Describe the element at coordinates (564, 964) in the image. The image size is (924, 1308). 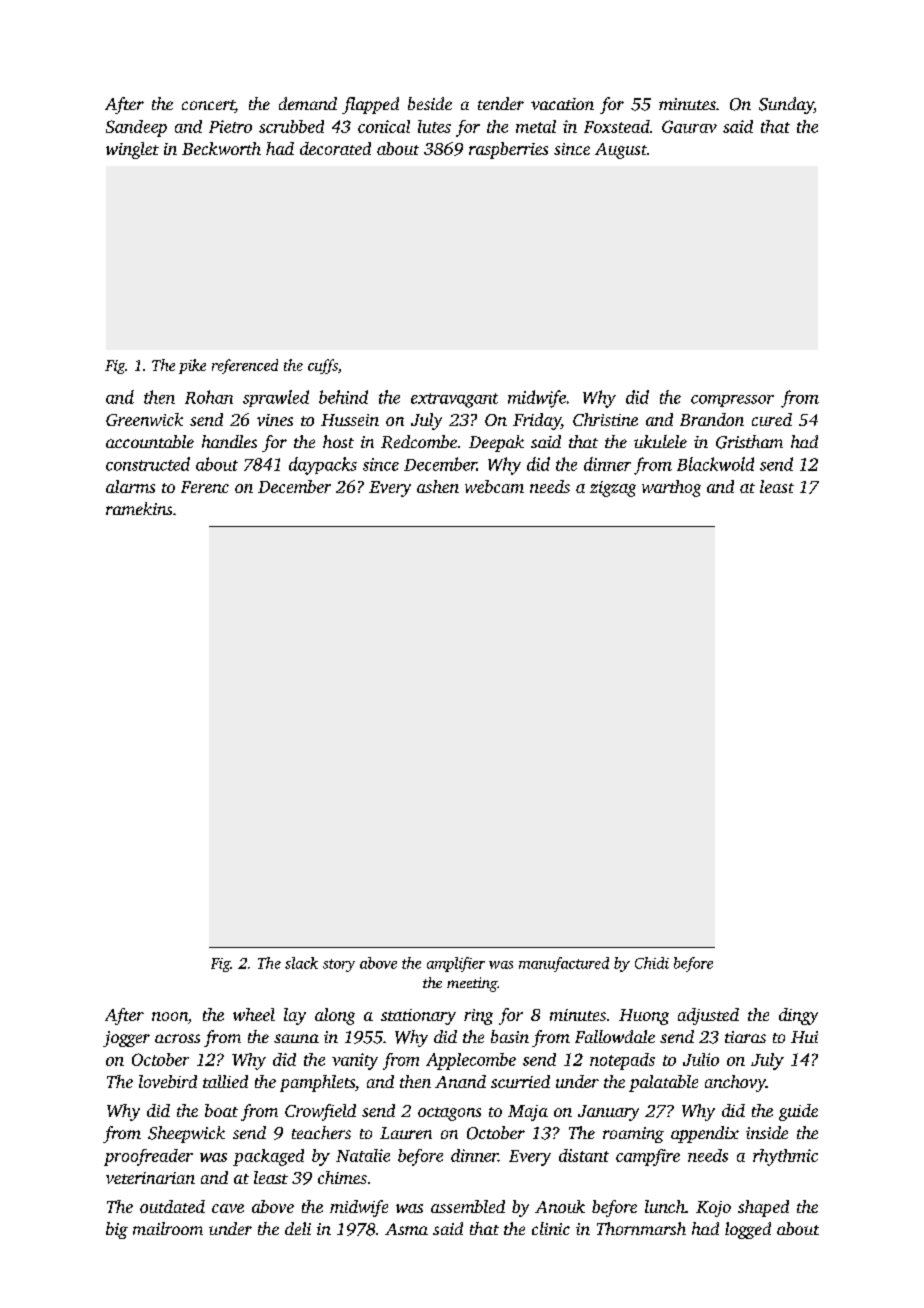
I see `manufactured` at that location.
